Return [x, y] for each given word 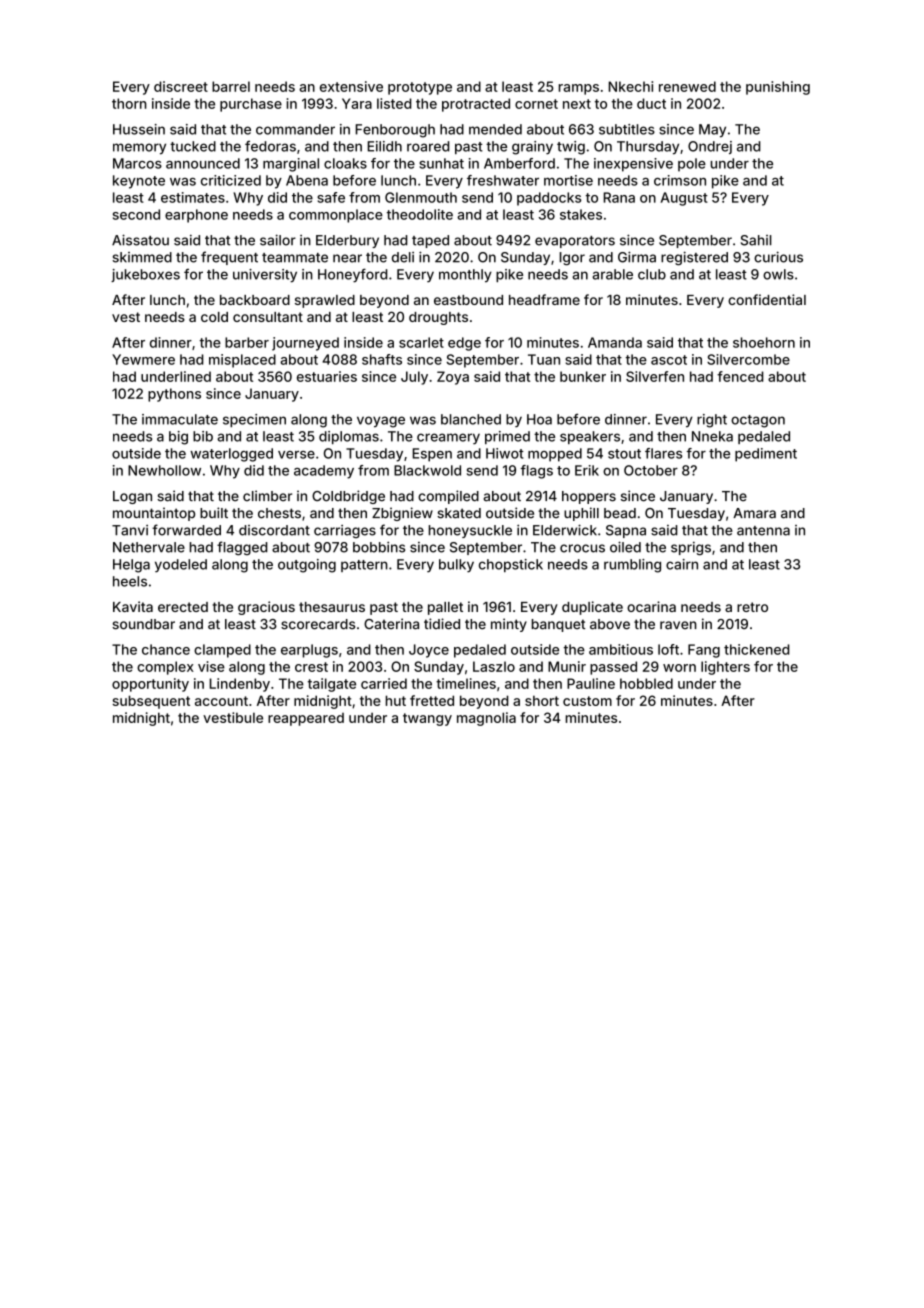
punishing [778, 88]
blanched [471, 419]
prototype [420, 88]
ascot [669, 360]
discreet [181, 86]
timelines [466, 683]
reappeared [306, 719]
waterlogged [231, 455]
